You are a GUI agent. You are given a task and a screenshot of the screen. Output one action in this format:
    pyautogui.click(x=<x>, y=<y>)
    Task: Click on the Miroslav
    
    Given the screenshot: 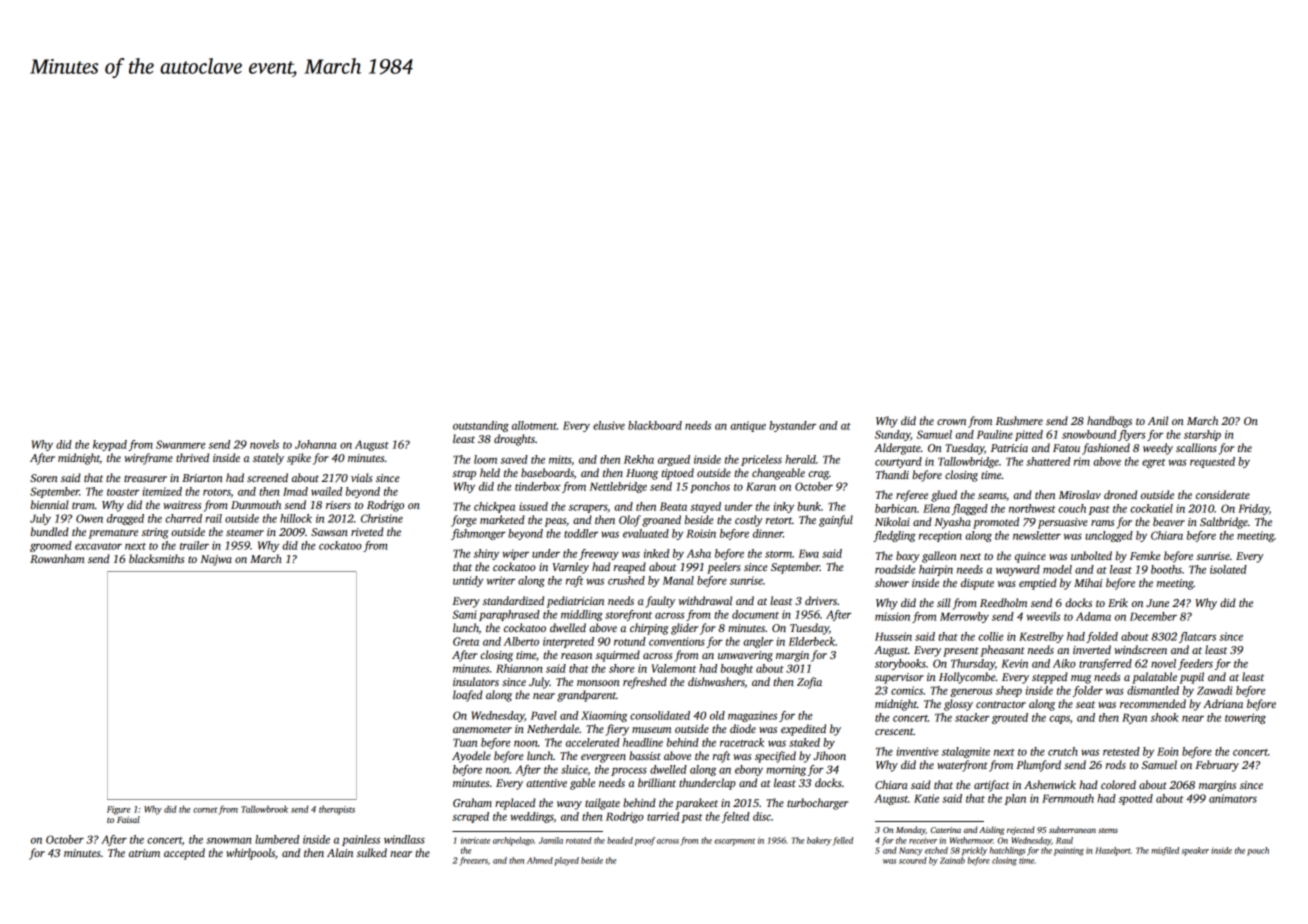 What is the action you would take?
    pyautogui.click(x=1080, y=494)
